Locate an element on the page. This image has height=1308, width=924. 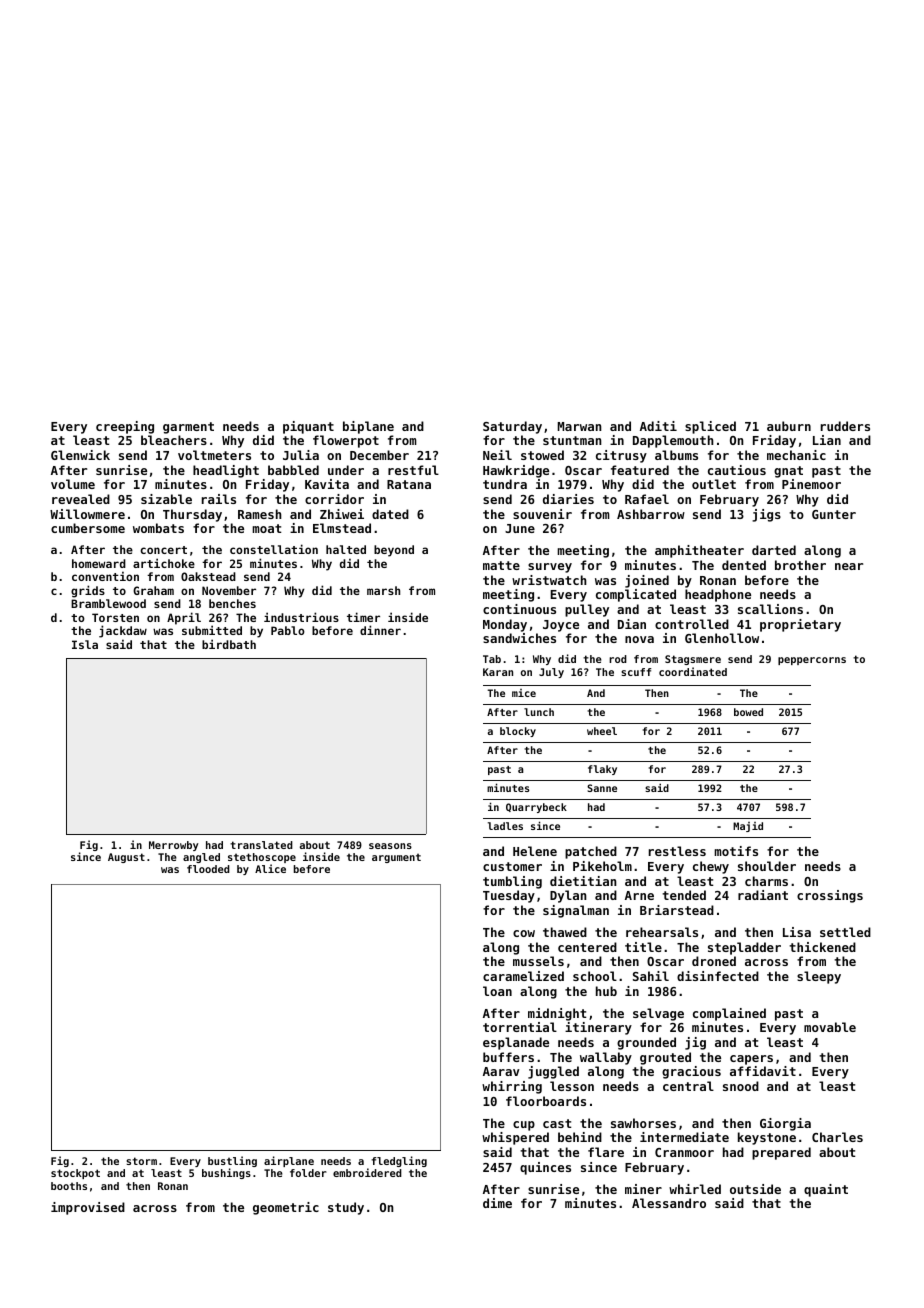
chewy is located at coordinates (711, 867).
